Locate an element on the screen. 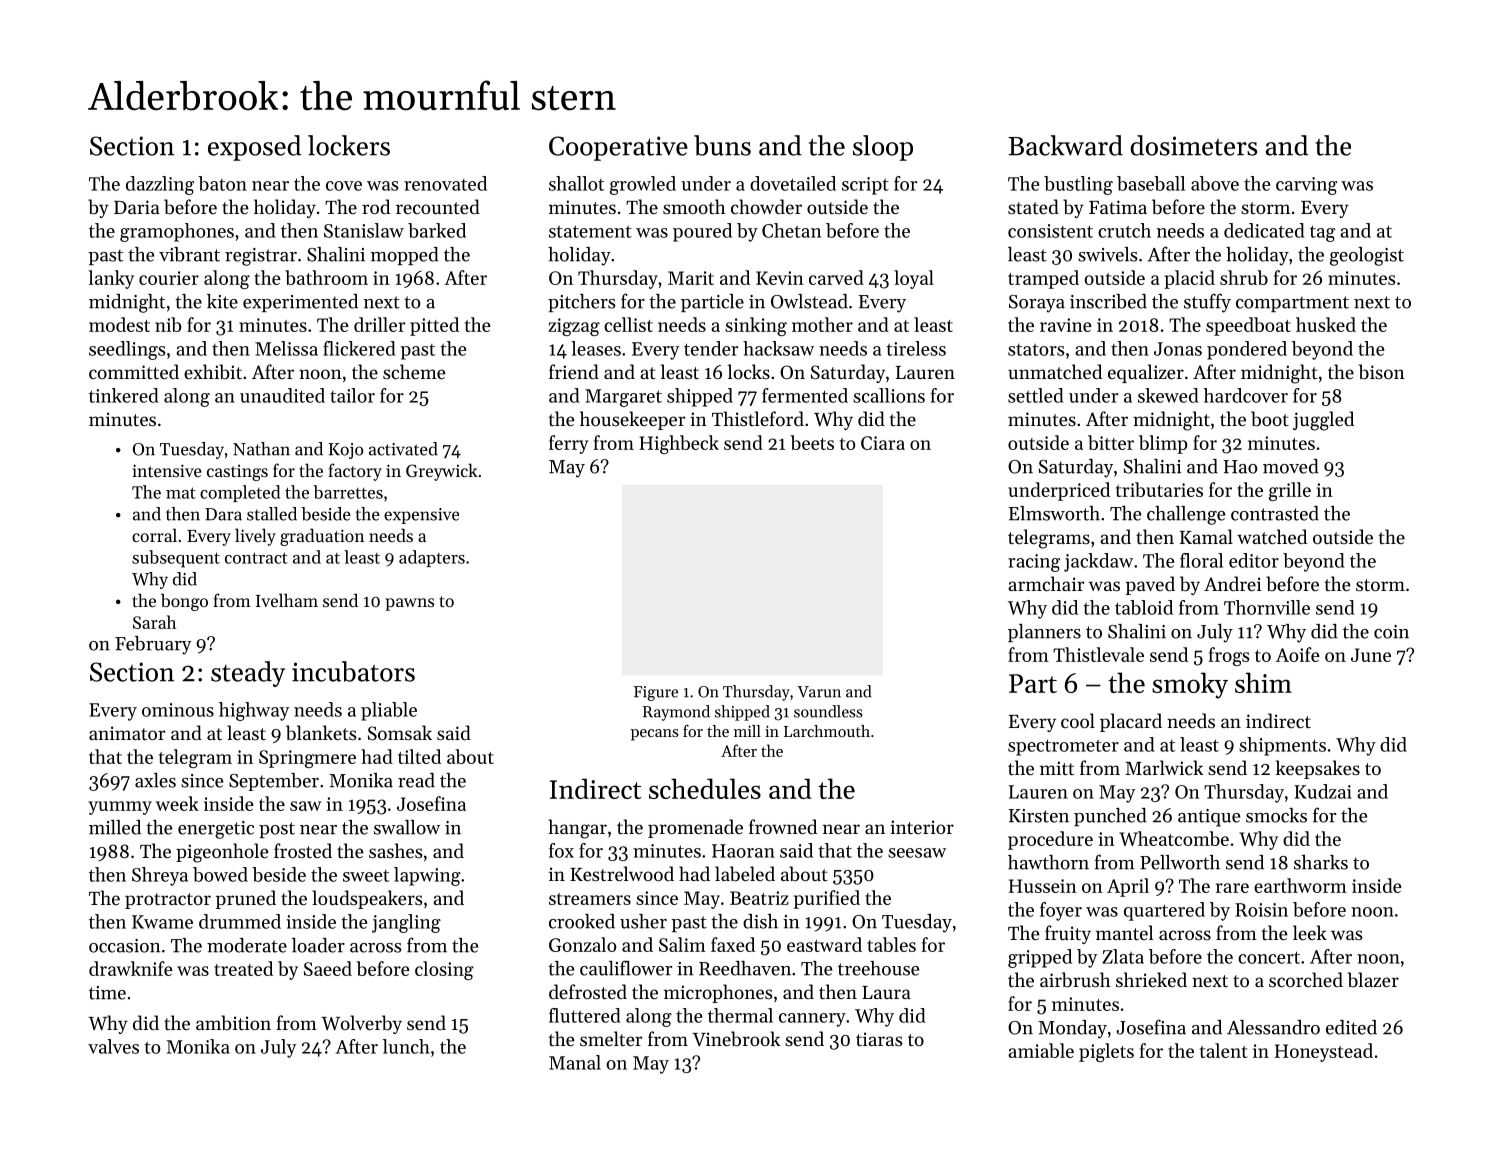  geologist is located at coordinates (1367, 256).
